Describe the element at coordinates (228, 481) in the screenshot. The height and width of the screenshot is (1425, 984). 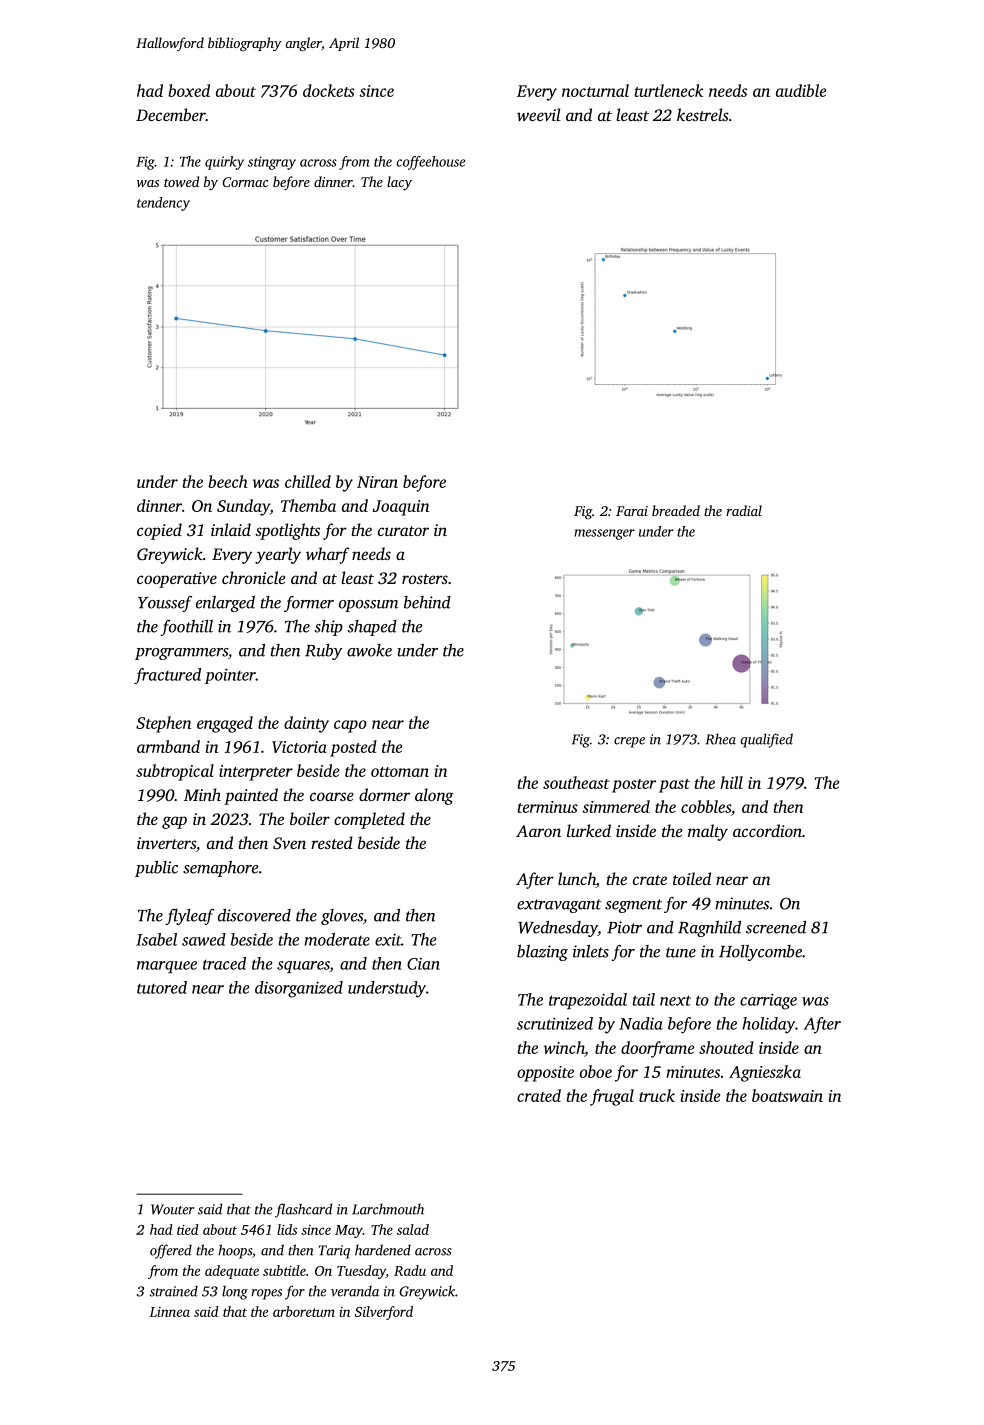
I see `beech` at that location.
